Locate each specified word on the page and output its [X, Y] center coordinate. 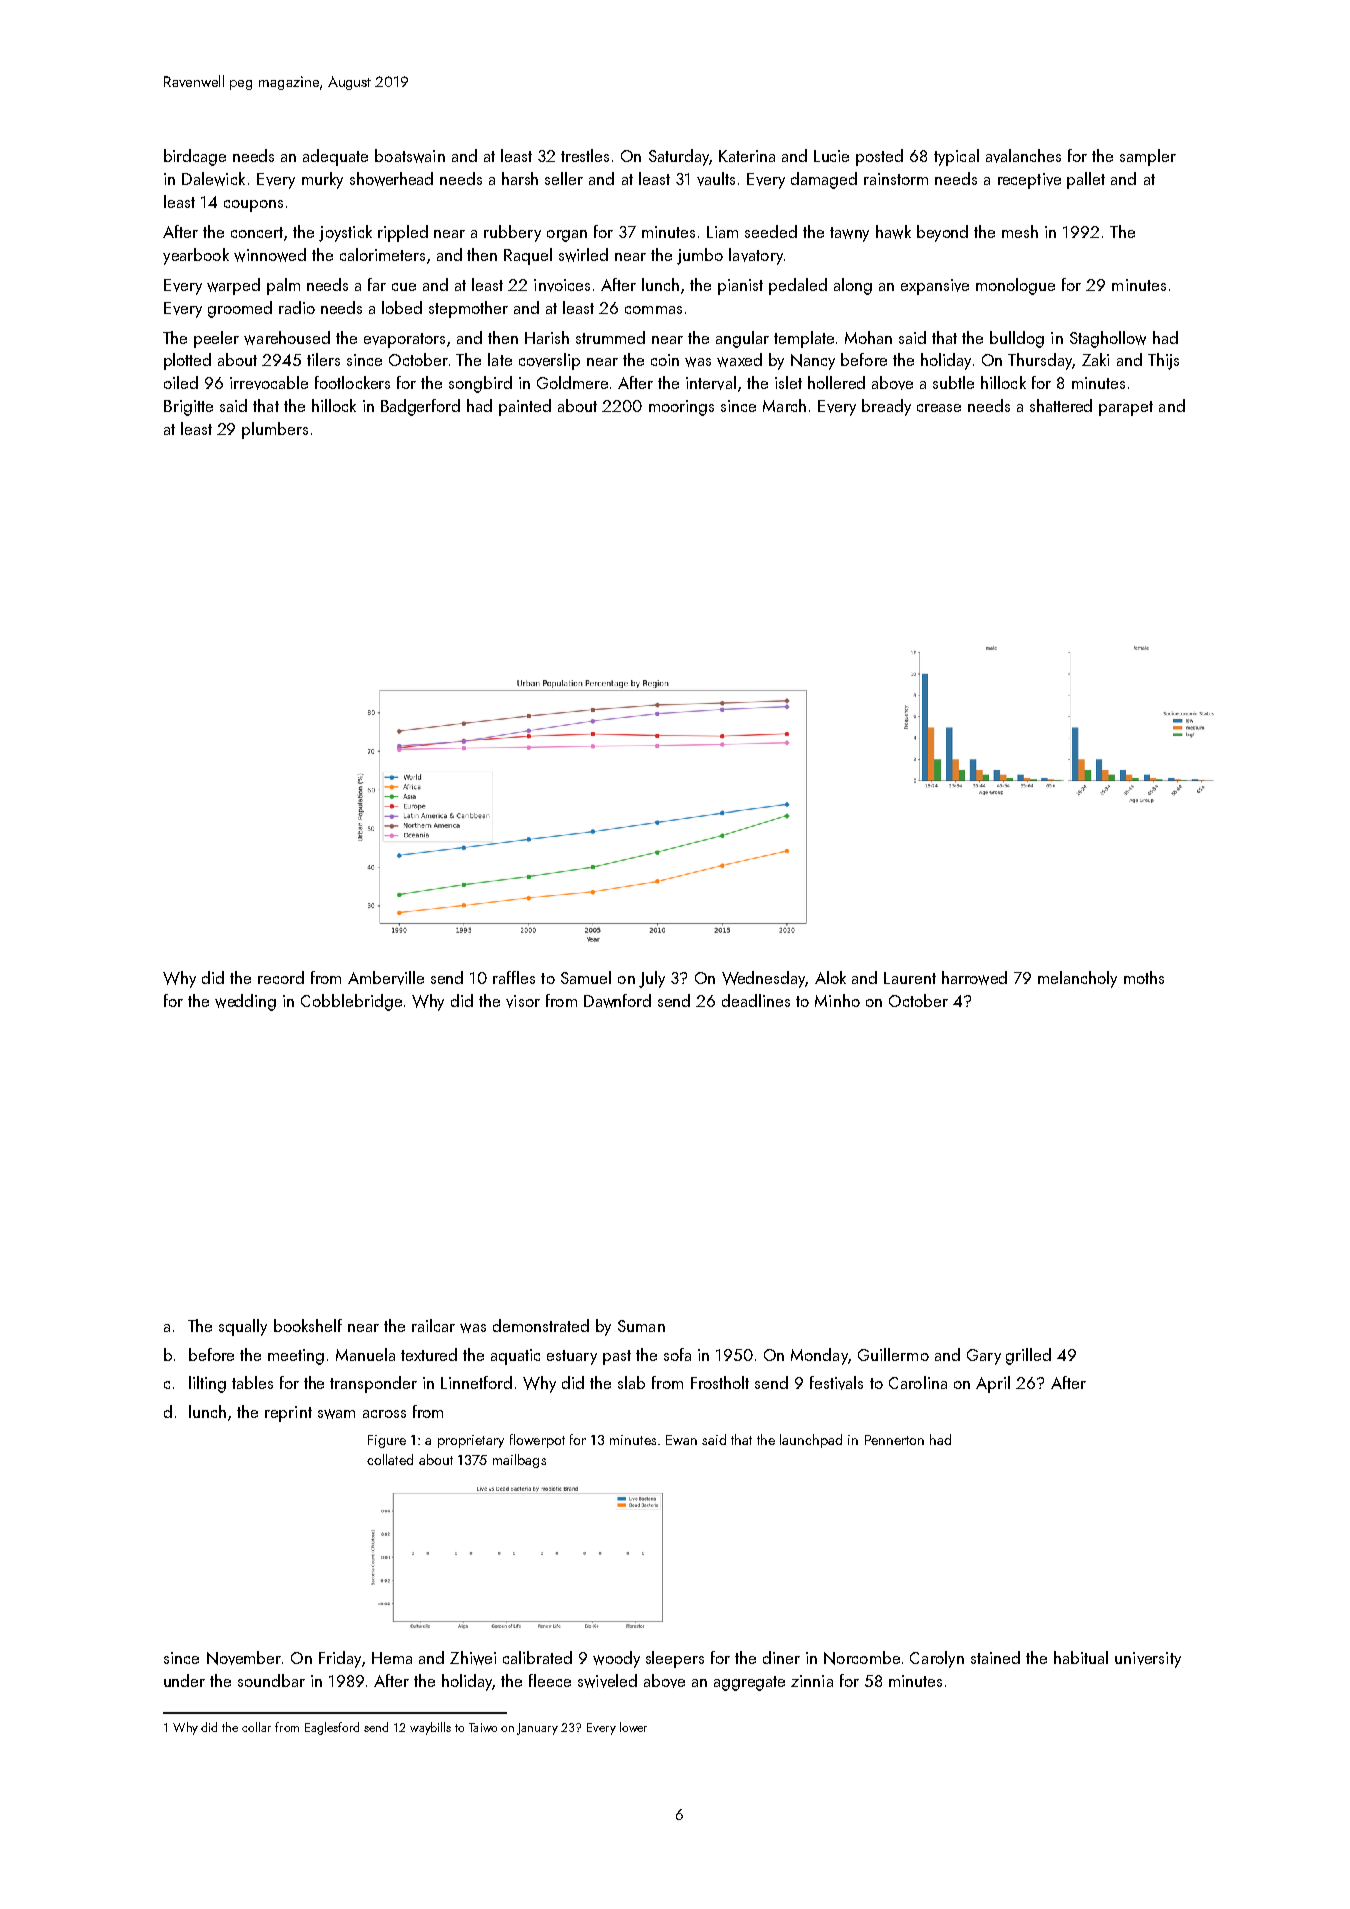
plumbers [275, 430]
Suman [641, 1326]
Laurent [910, 978]
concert [257, 232]
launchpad [811, 1441]
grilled [1028, 1356]
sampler [1148, 157]
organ [567, 236]
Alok [830, 977]
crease [939, 408]
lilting [207, 1384]
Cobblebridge [351, 1002]
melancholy [1077, 979]
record [281, 977]
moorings [681, 408]
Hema [392, 1658]
